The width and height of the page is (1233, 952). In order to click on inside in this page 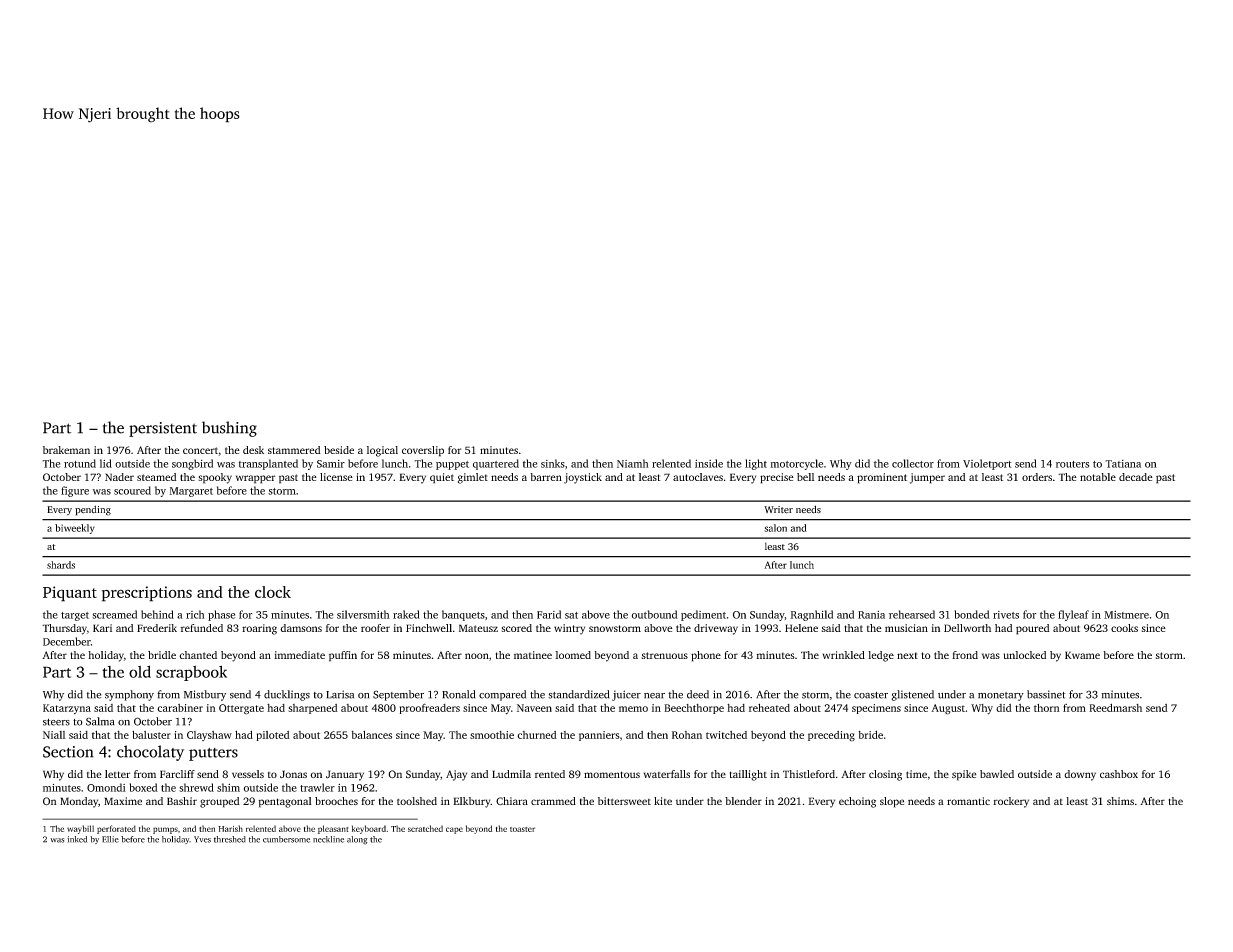, I will do `click(709, 463)`.
